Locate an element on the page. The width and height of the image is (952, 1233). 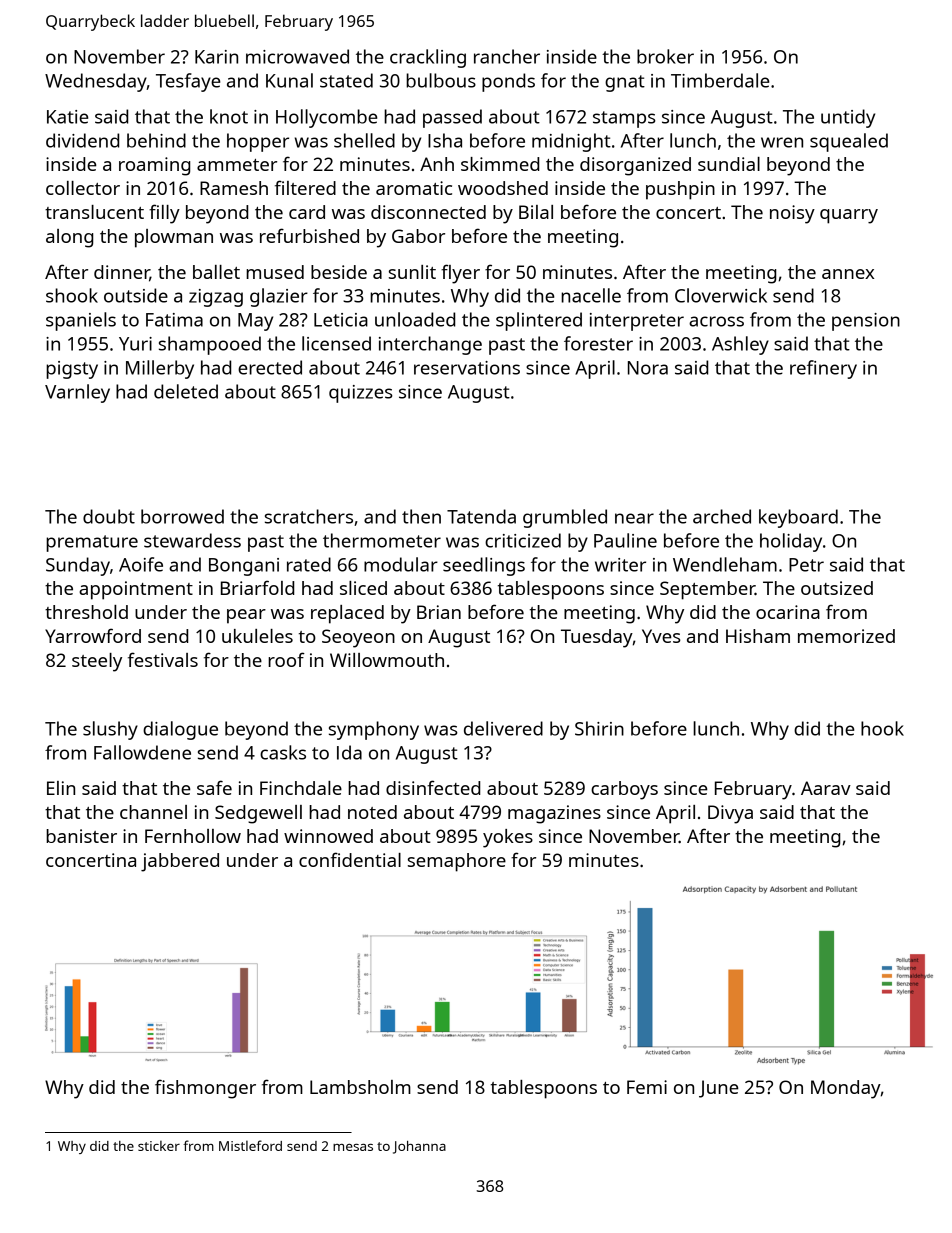
Leticia is located at coordinates (341, 320).
